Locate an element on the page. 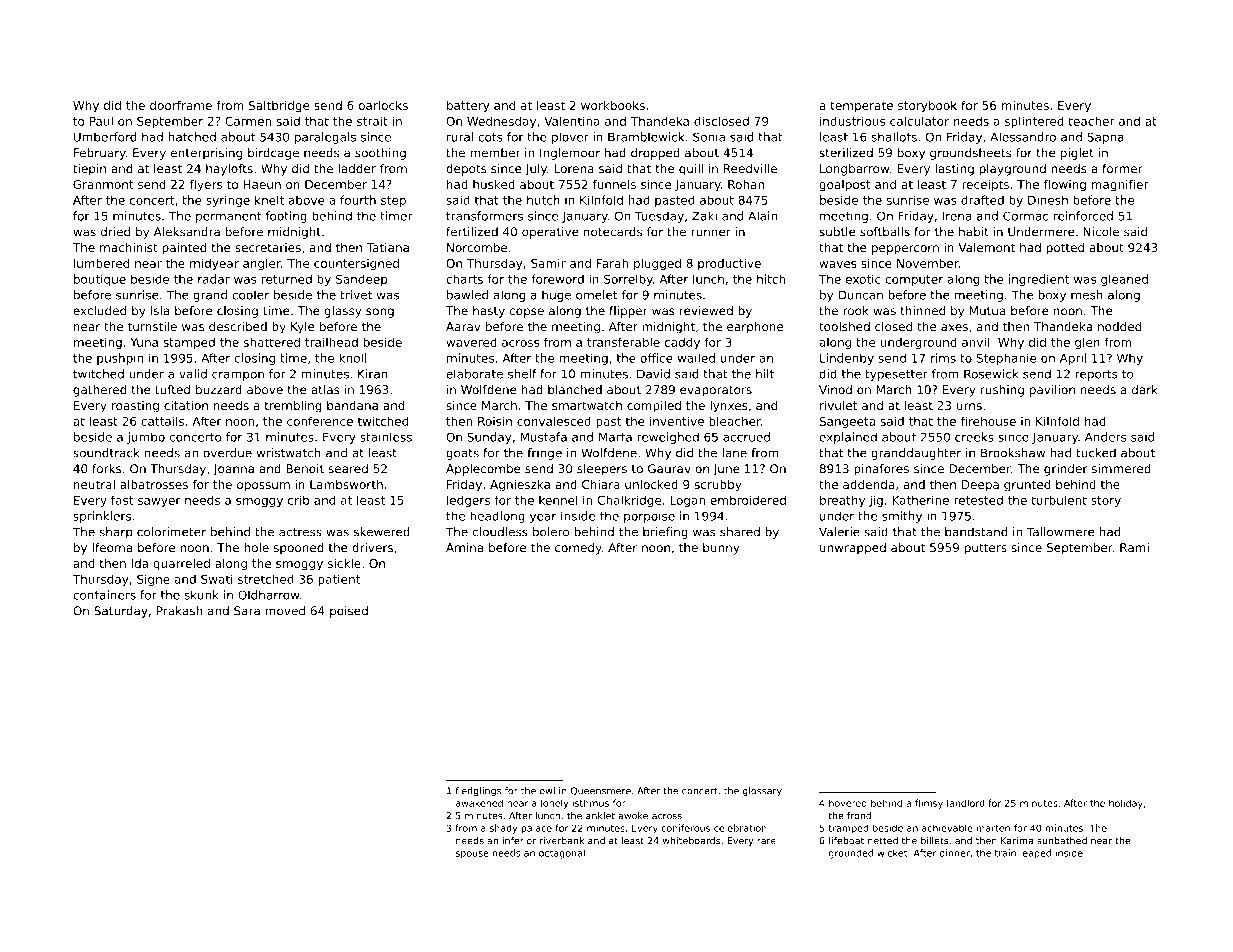  forks is located at coordinates (106, 469).
